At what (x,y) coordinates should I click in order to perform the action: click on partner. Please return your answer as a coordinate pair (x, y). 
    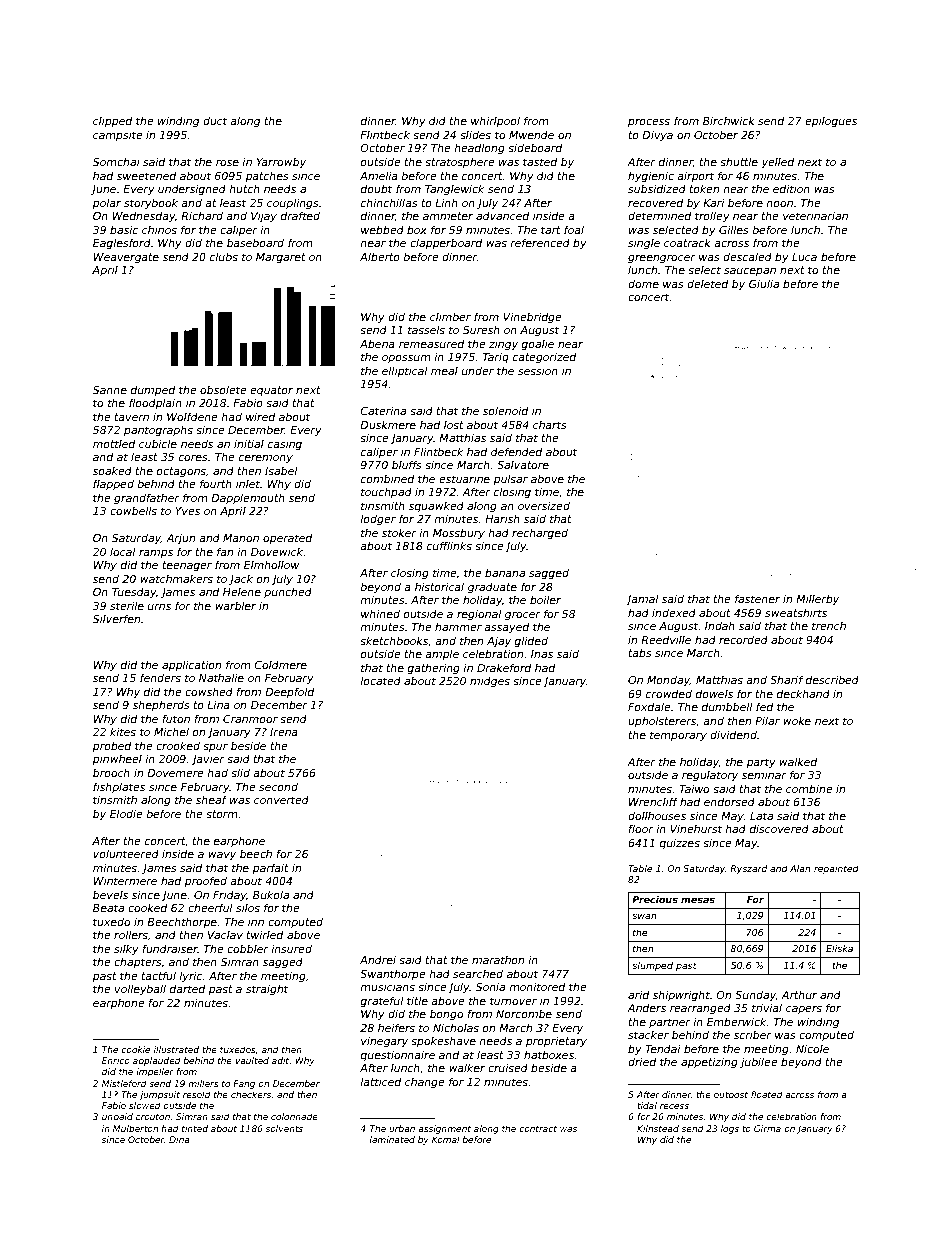
    Looking at the image, I should click on (670, 1023).
